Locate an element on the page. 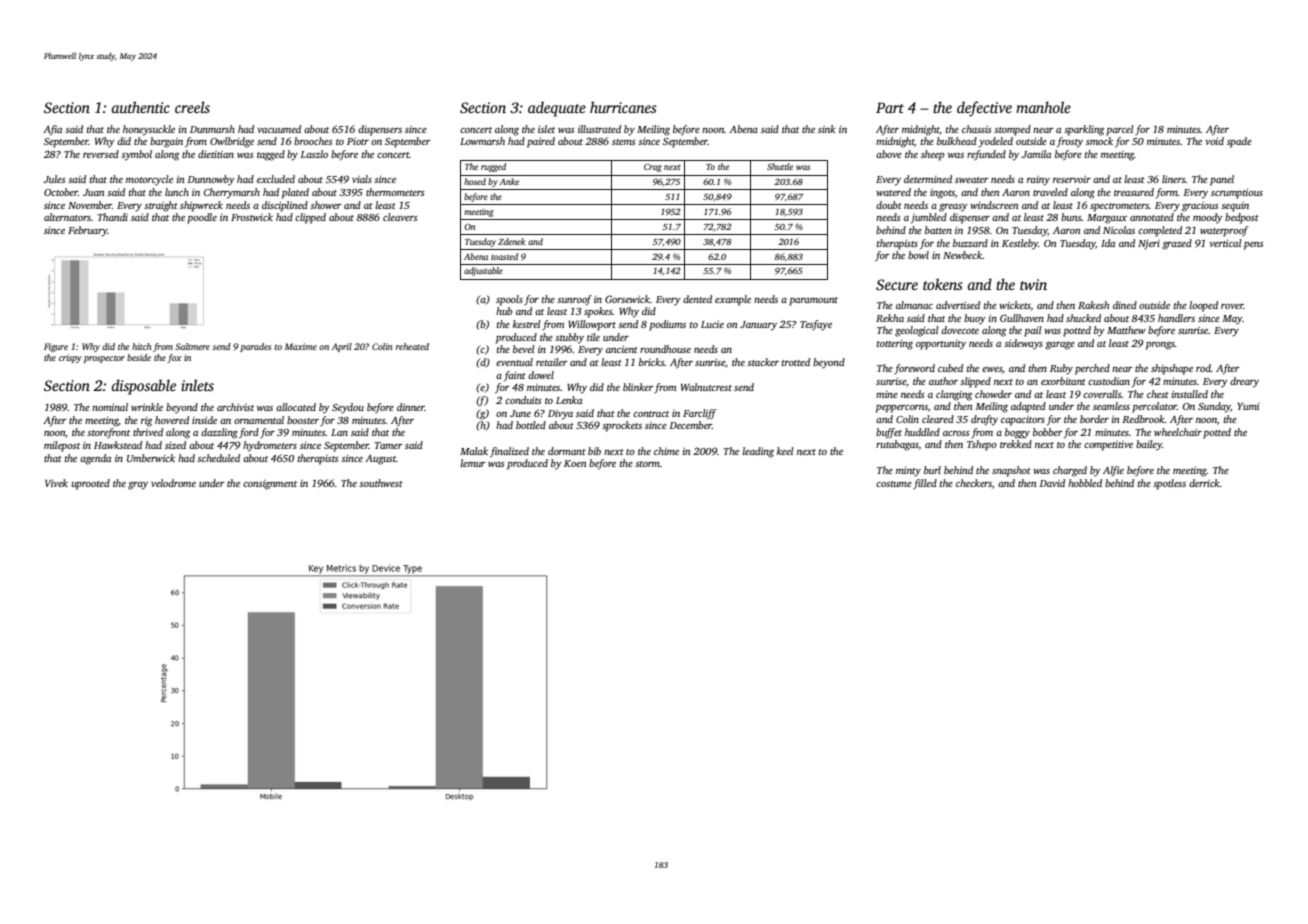  Vivek is located at coordinates (56, 483).
